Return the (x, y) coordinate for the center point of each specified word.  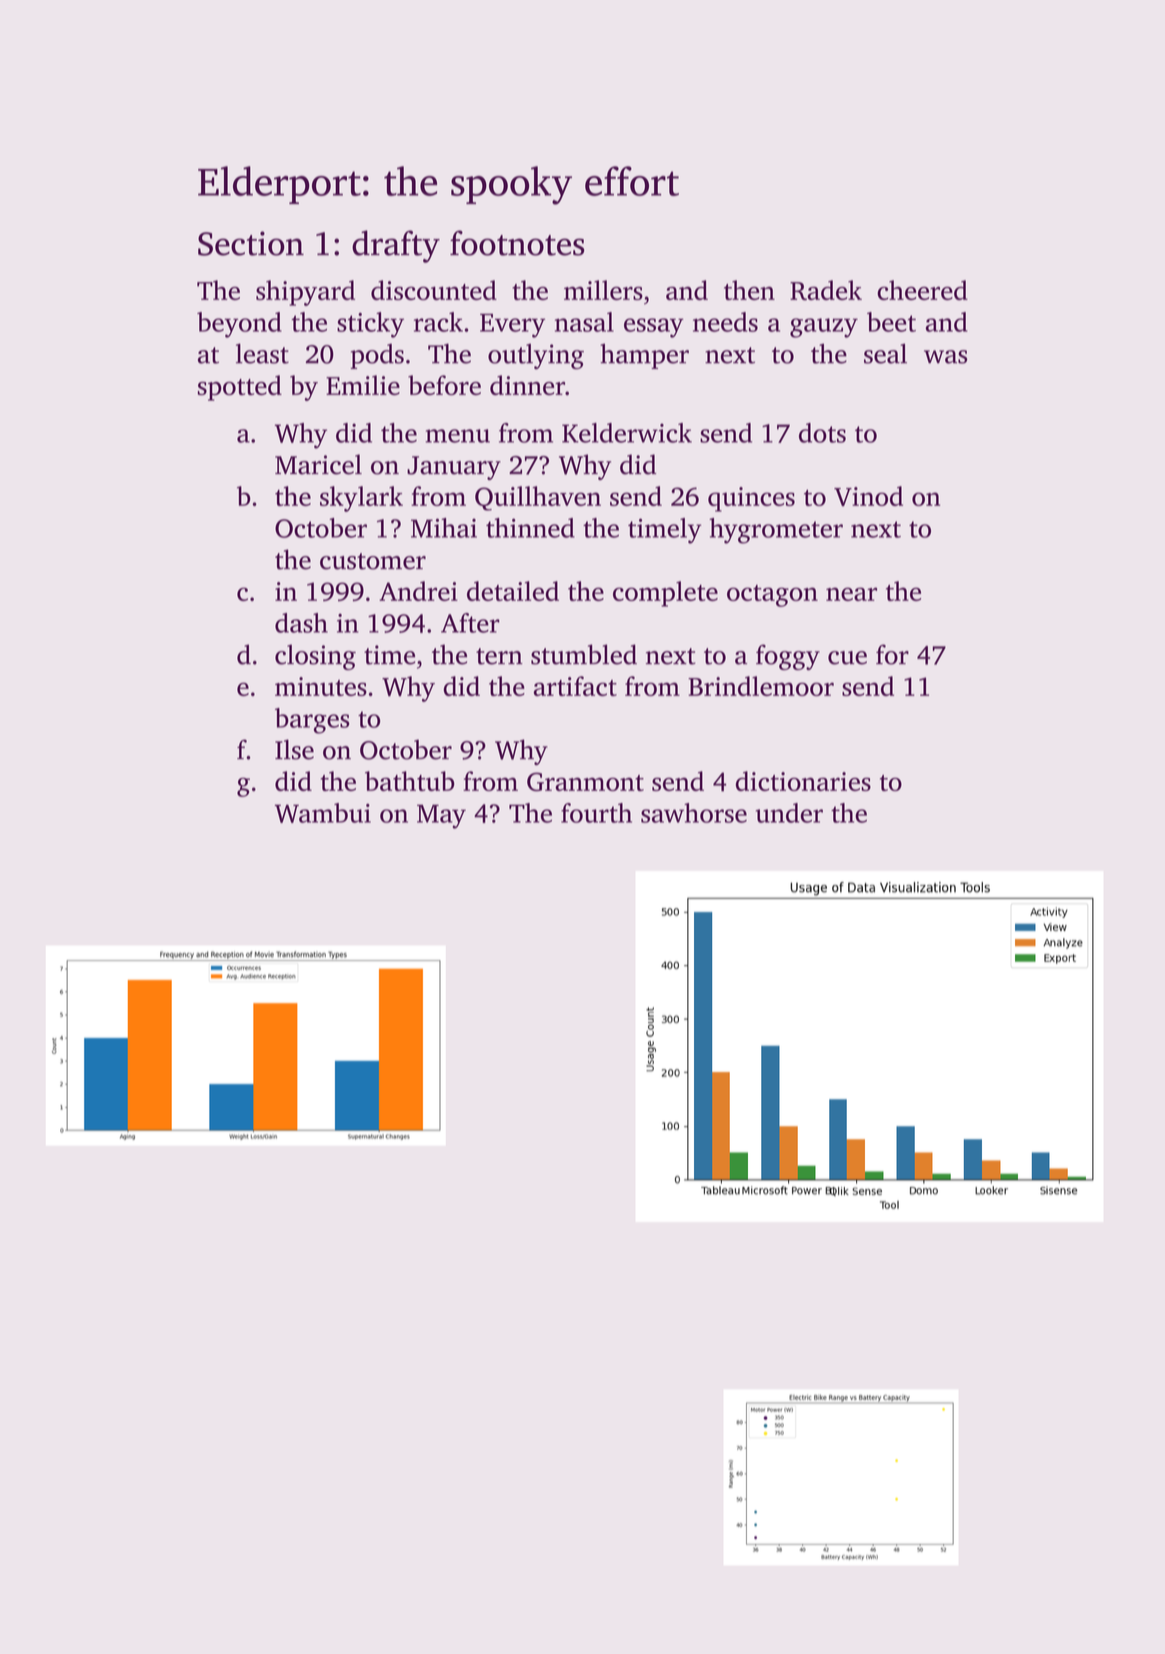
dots (822, 433)
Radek (826, 290)
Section (251, 243)
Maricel (318, 464)
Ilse (294, 749)
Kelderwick (627, 433)
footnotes (517, 243)
